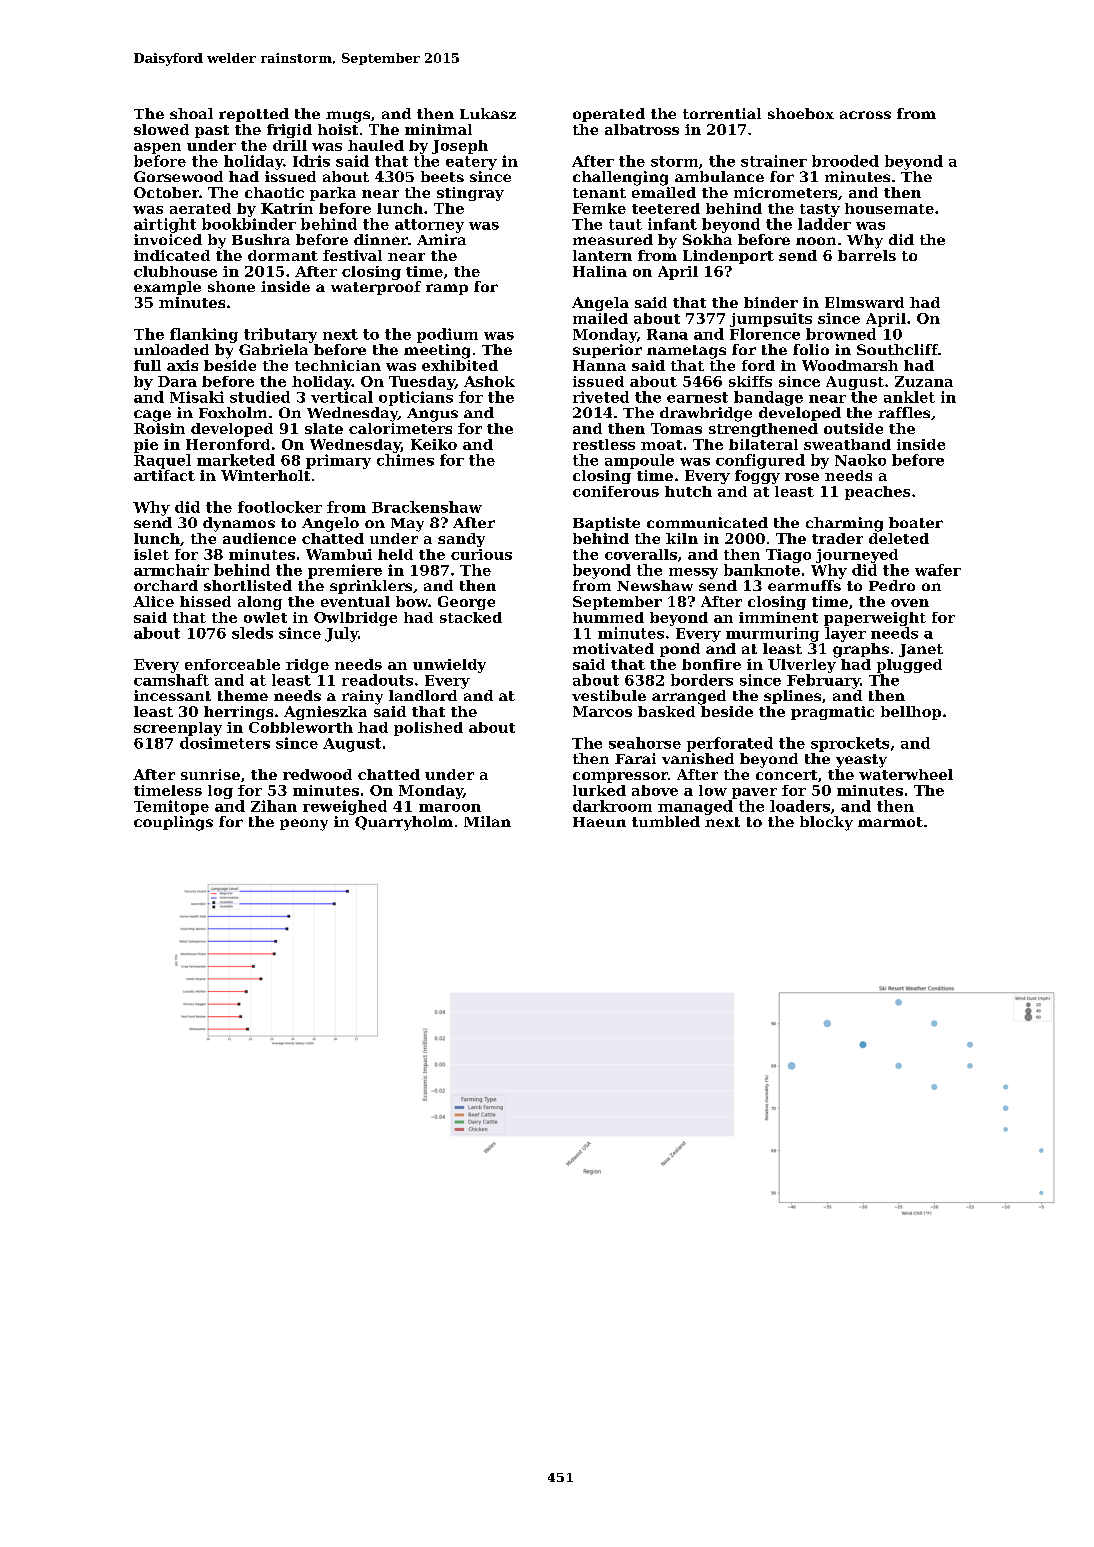  Describe the element at coordinates (599, 822) in the screenshot. I see `Haeun` at that location.
